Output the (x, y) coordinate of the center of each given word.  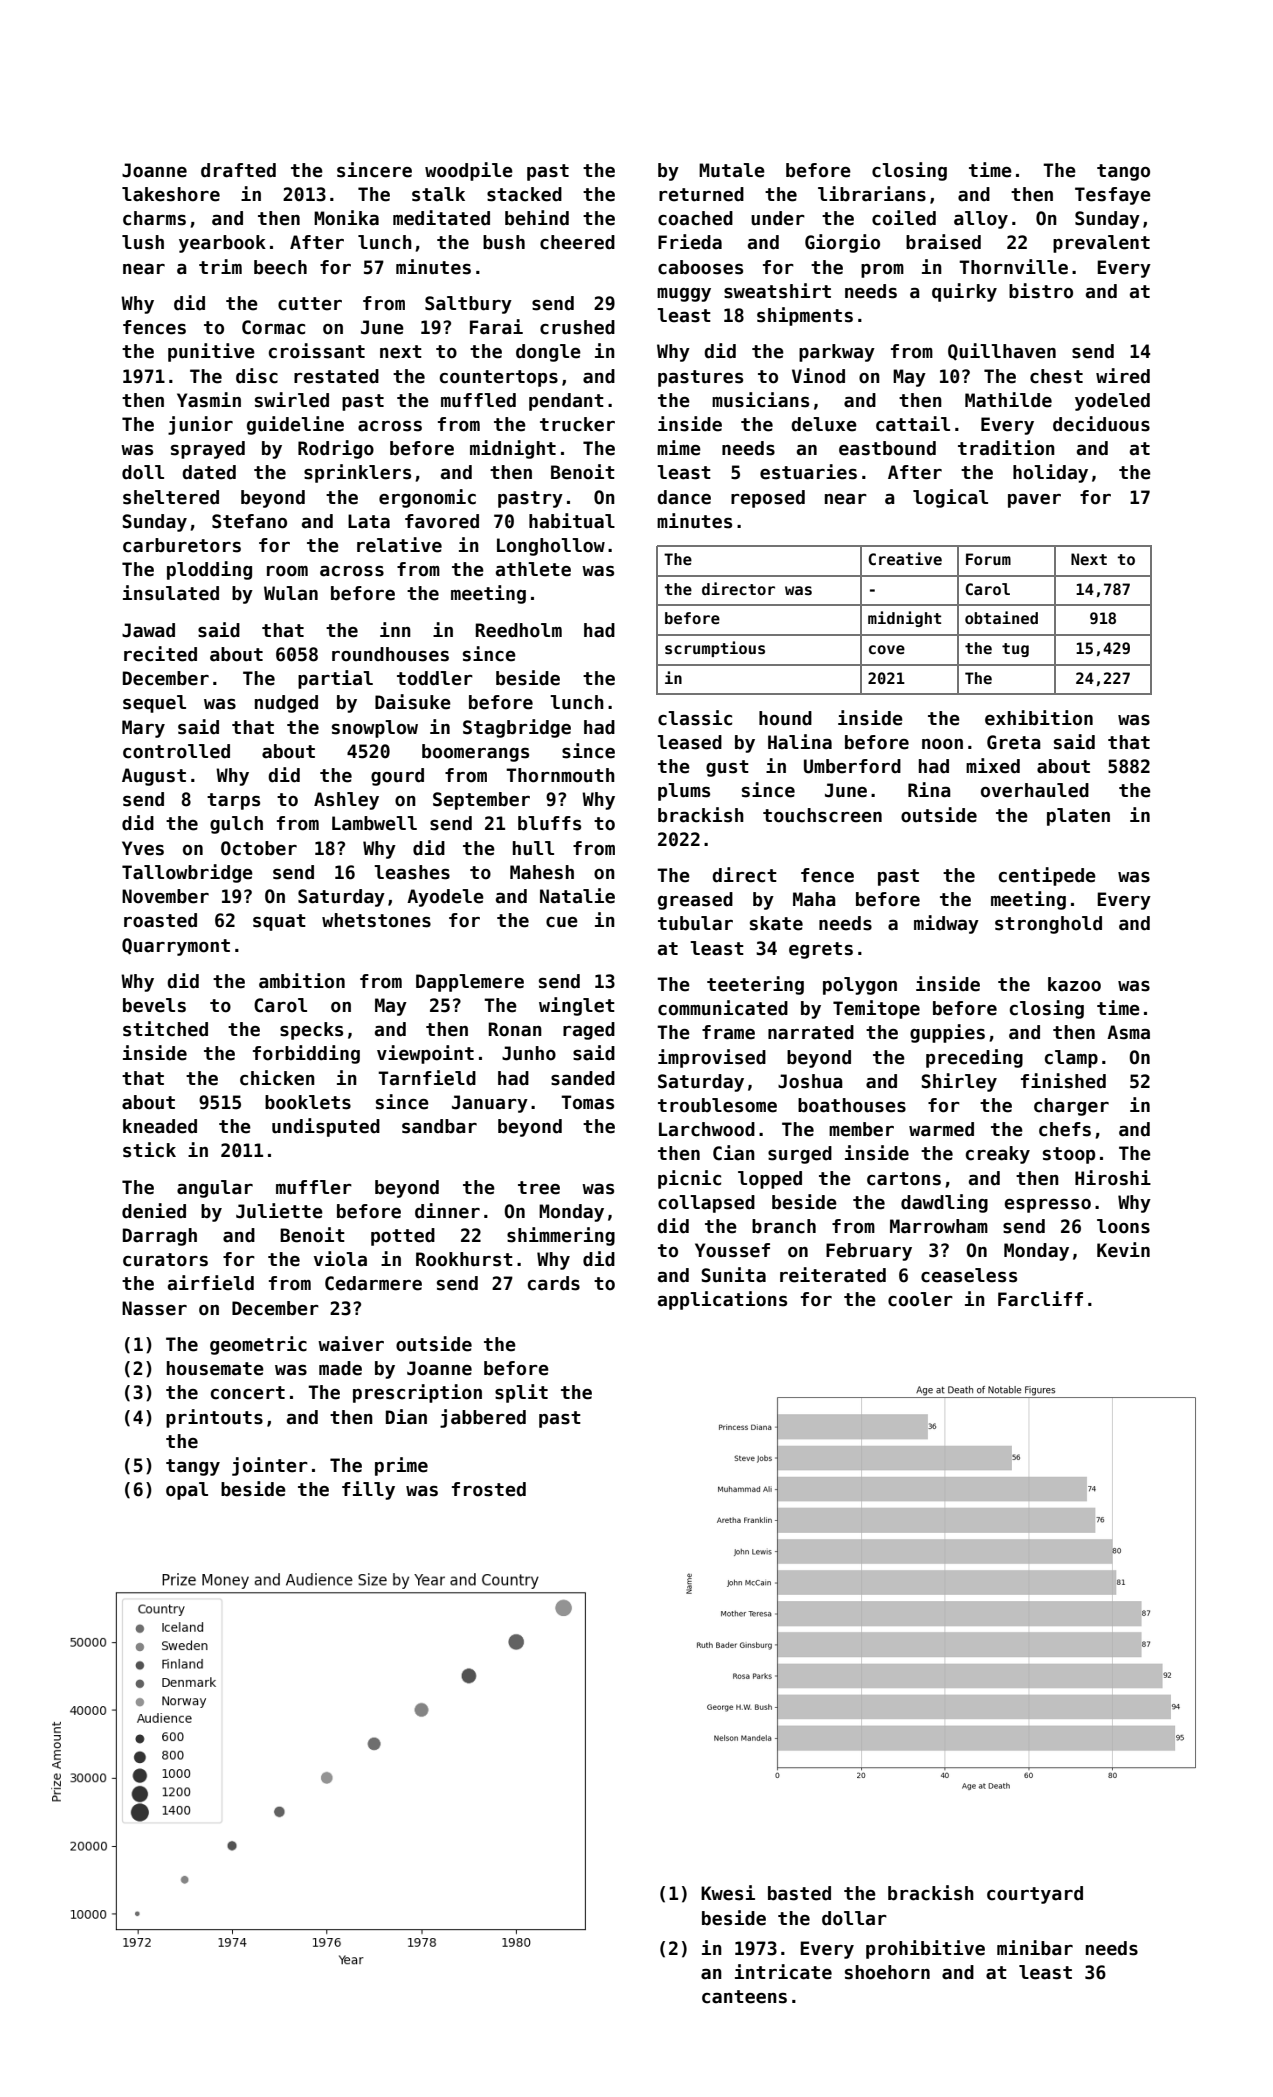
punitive (211, 352)
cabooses (700, 267)
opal (187, 1491)
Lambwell (374, 823)
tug (1015, 650)
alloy (981, 220)
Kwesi (728, 1893)
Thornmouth (560, 775)
